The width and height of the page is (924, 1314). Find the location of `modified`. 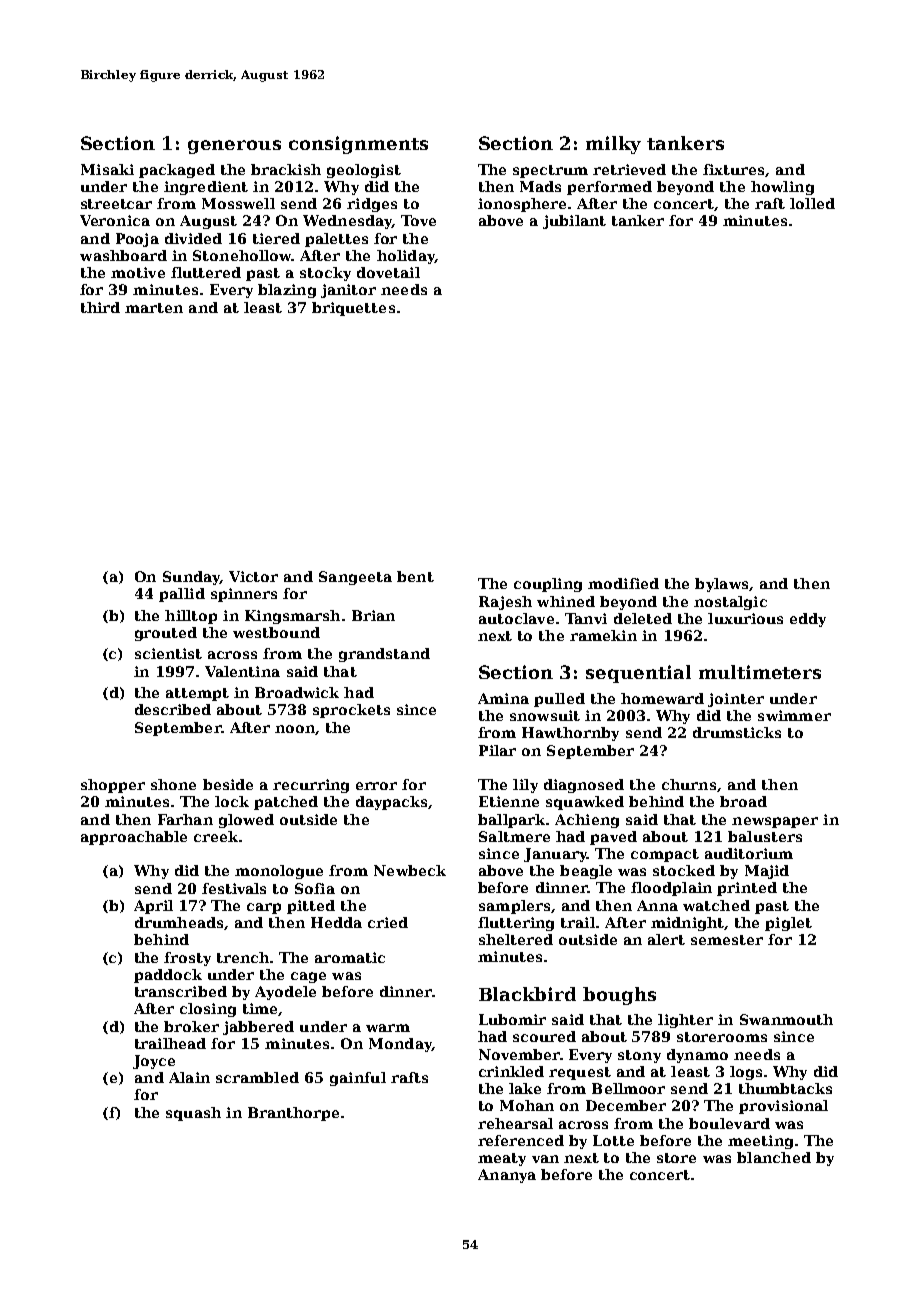

modified is located at coordinates (623, 583).
